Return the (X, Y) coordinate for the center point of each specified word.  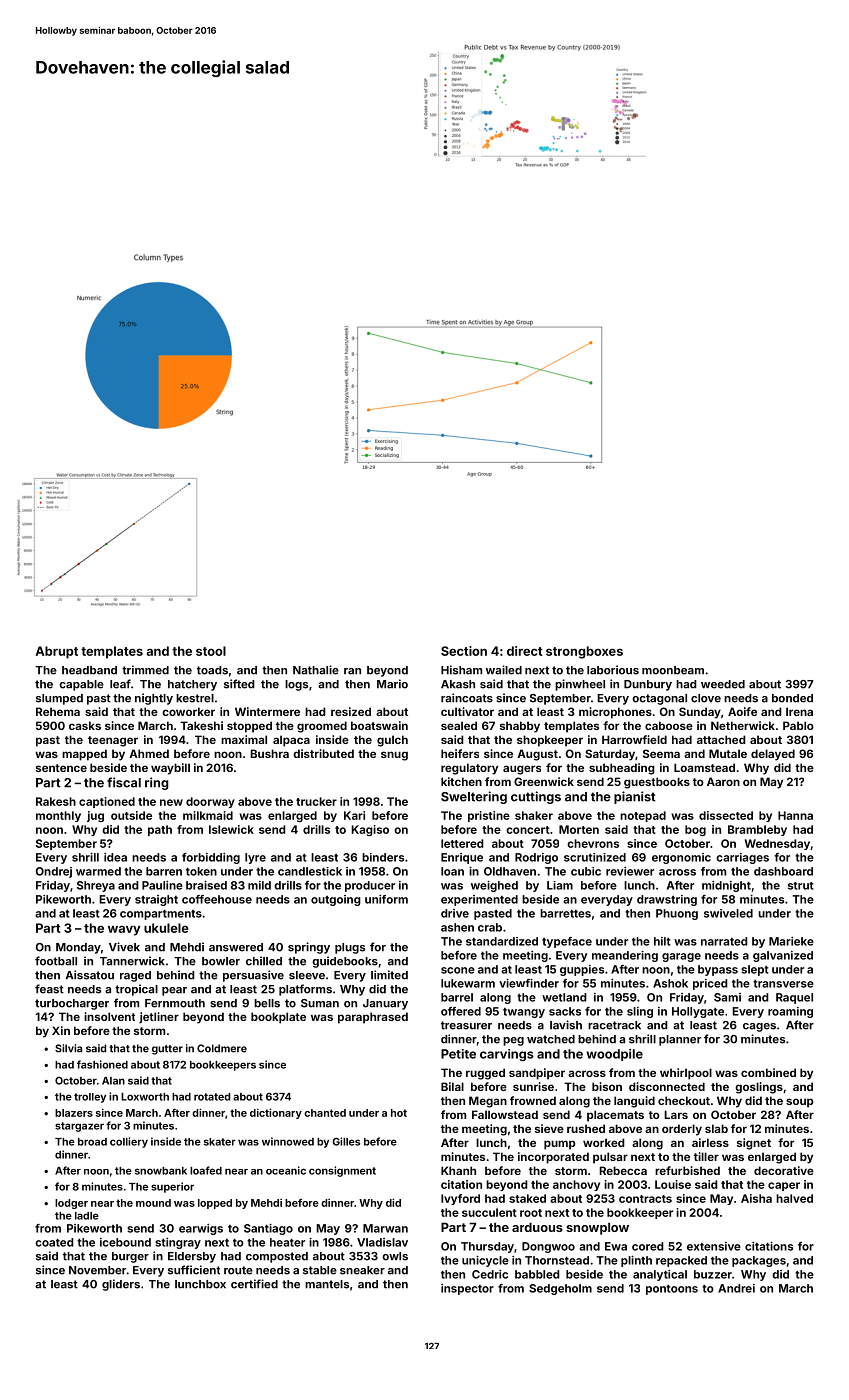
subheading (622, 769)
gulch (392, 741)
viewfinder (529, 983)
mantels (327, 1284)
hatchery (192, 685)
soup (799, 1103)
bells (267, 1003)
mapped (84, 755)
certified (254, 1284)
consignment (342, 1171)
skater (220, 1142)
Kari (354, 815)
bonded (792, 698)
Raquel (794, 998)
